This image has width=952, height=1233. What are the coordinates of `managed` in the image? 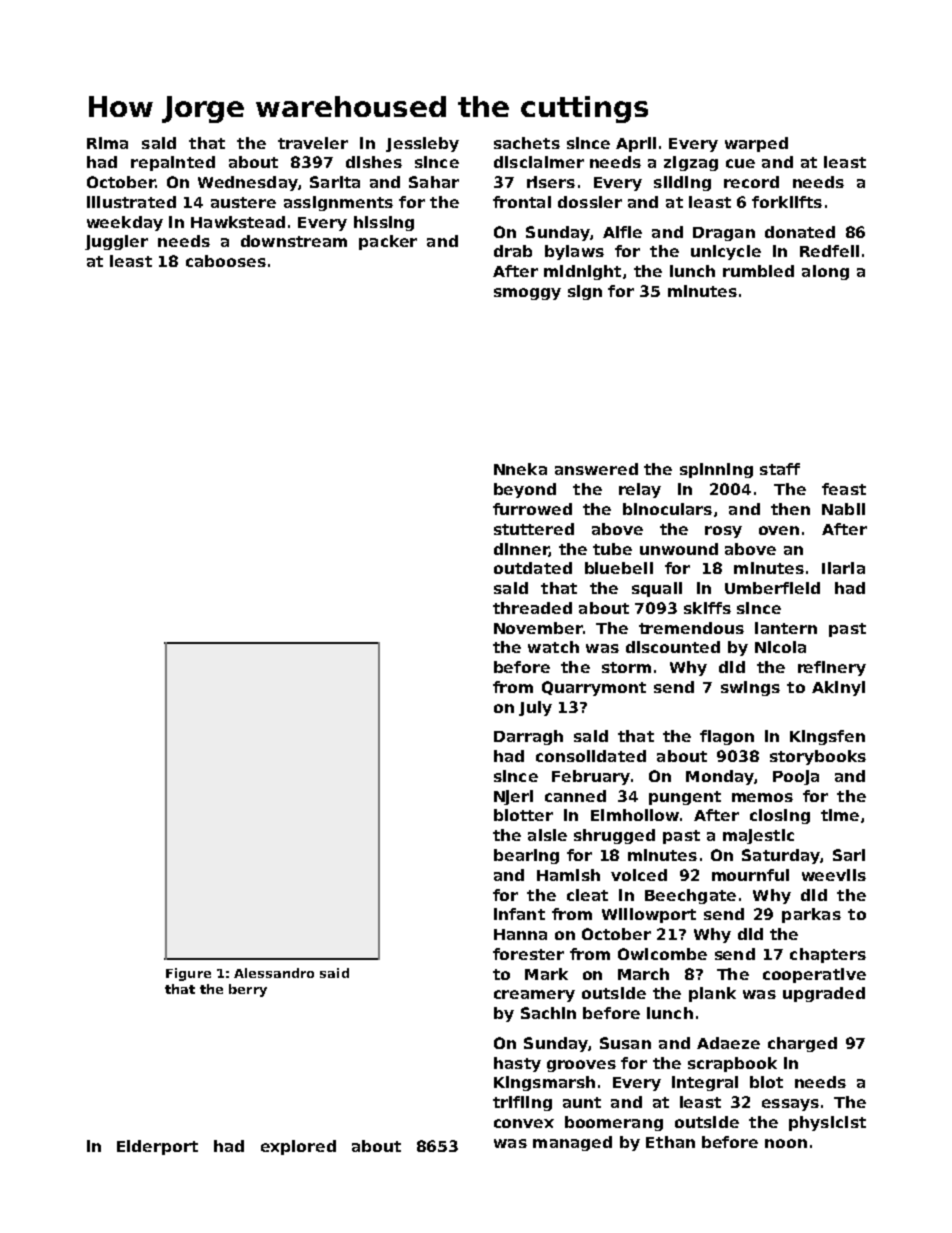 It's located at (572, 1143).
